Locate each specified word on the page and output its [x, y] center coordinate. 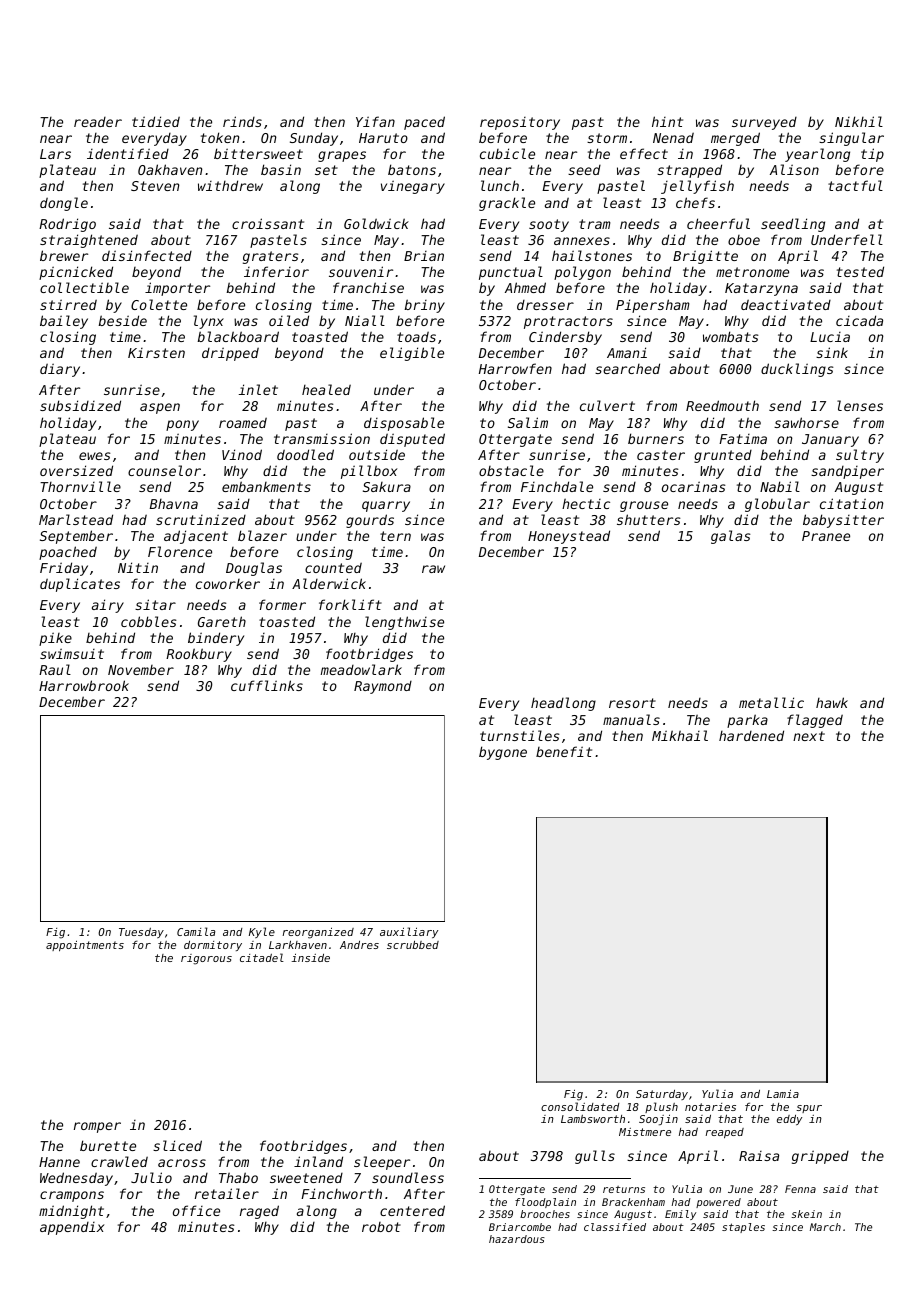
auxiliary [409, 932]
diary [60, 370]
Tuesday [141, 933]
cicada [859, 320]
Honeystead [569, 537]
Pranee [826, 536]
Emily [680, 1215]
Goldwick [376, 223]
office [196, 1210]
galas [731, 537]
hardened [751, 735]
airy [108, 606]
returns [624, 1189]
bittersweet [258, 153]
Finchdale [557, 486]
